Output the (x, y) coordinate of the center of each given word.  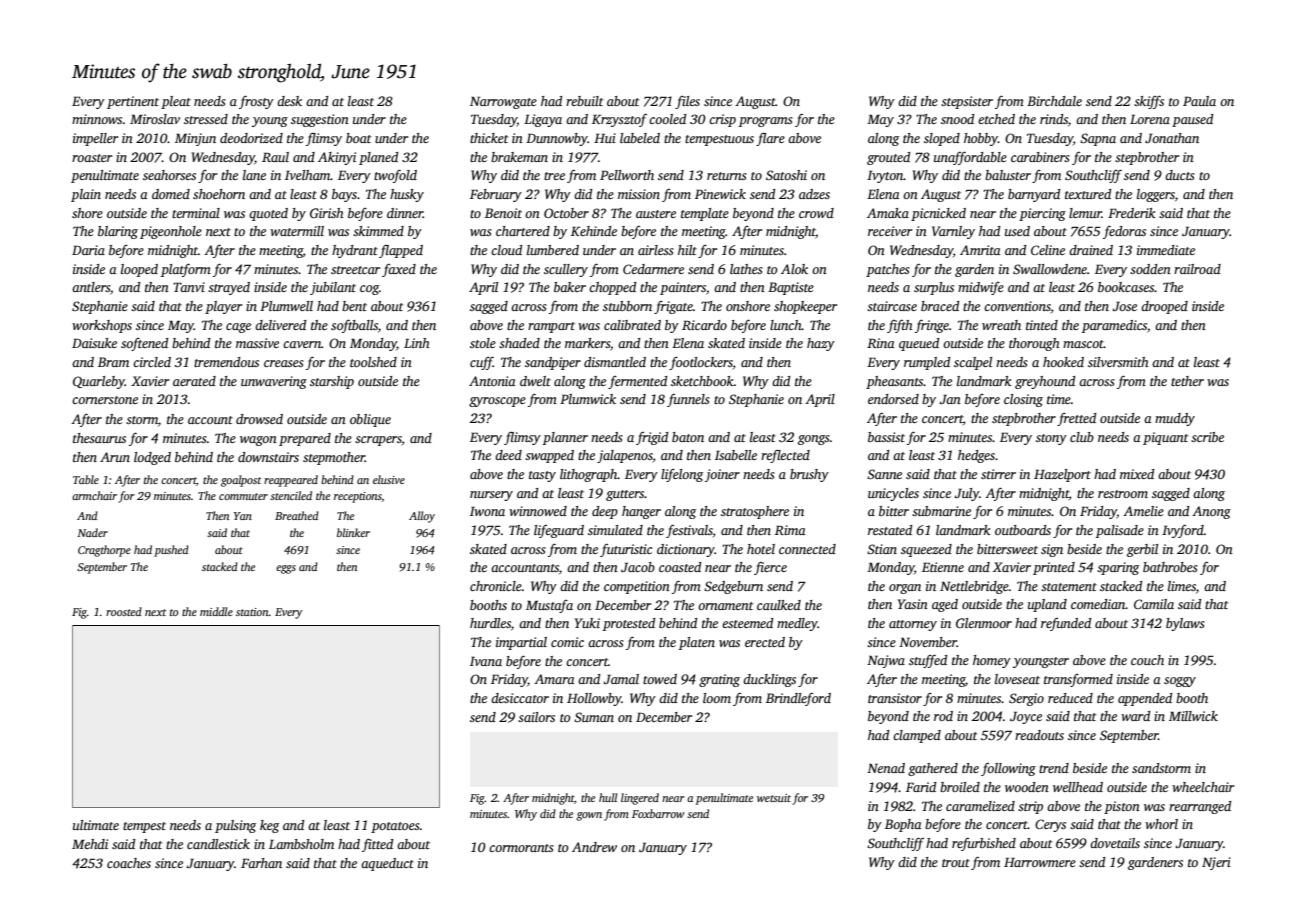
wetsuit (774, 798)
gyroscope (497, 402)
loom (717, 698)
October (566, 213)
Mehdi (90, 844)
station (252, 612)
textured (1088, 194)
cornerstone (105, 400)
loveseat (1017, 679)
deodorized (251, 138)
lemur (1085, 213)
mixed (1137, 474)
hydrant (355, 251)
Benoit (503, 213)
